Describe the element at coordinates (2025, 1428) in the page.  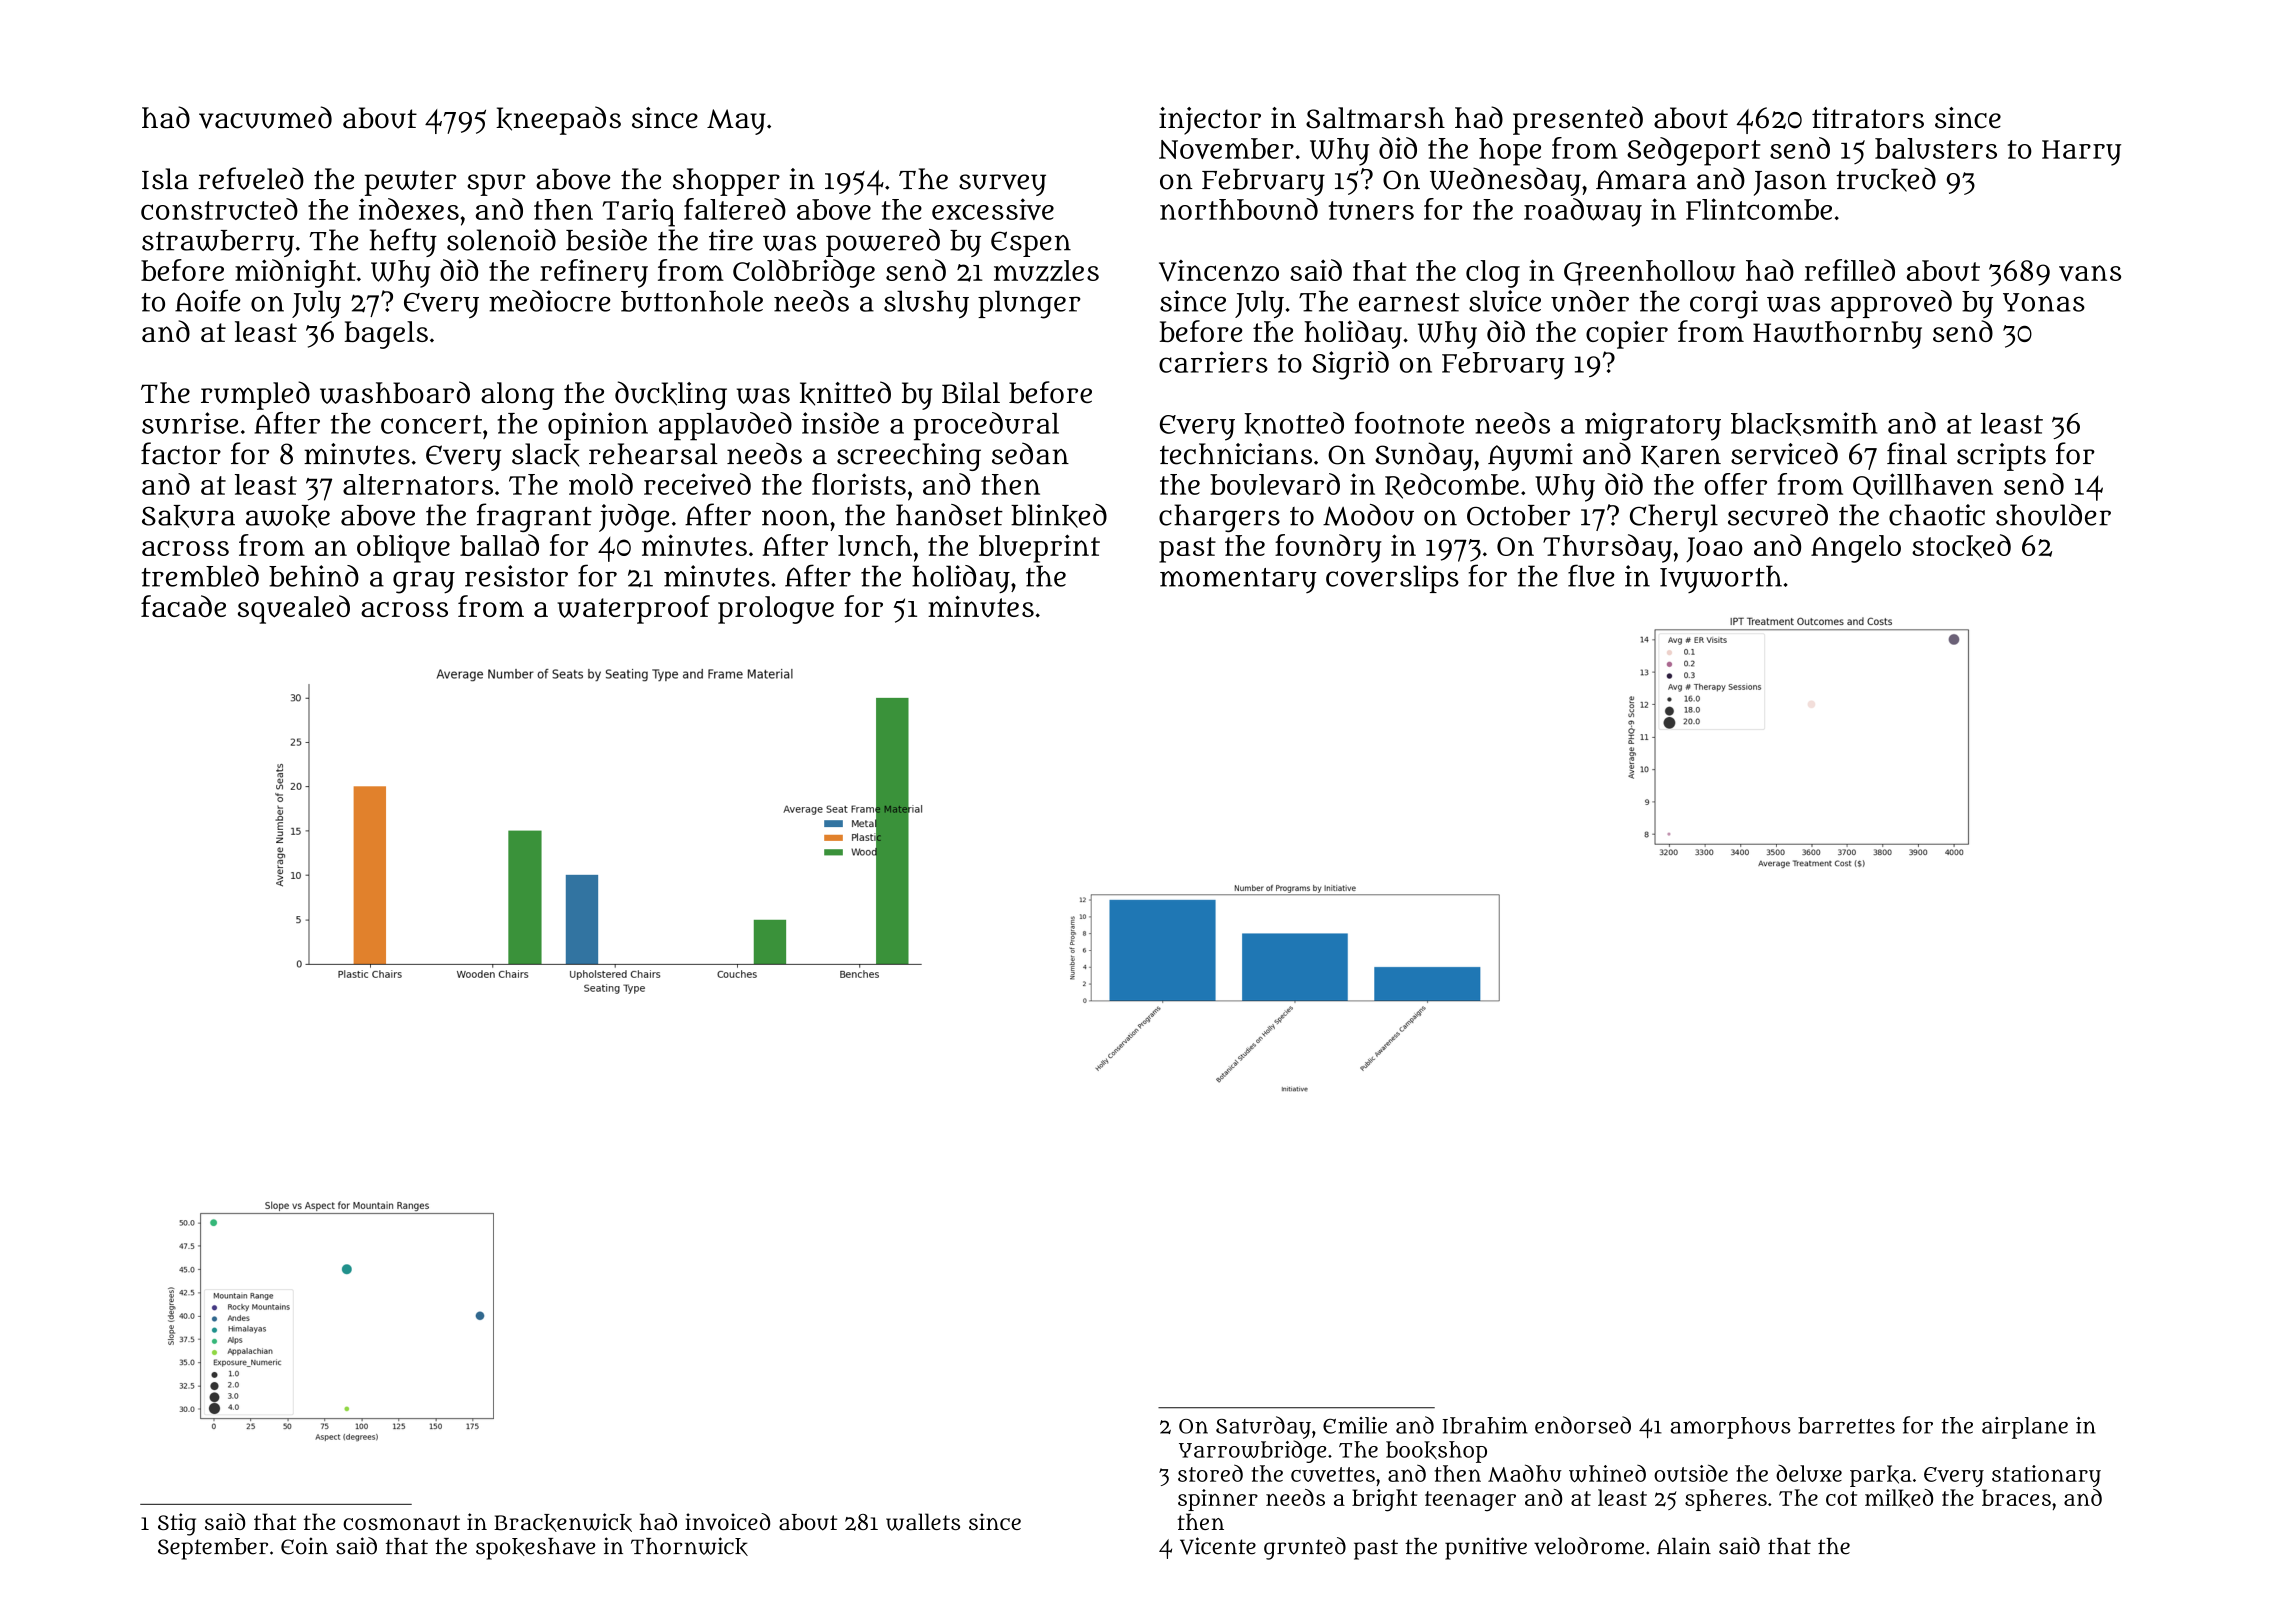
I see `airplane` at that location.
